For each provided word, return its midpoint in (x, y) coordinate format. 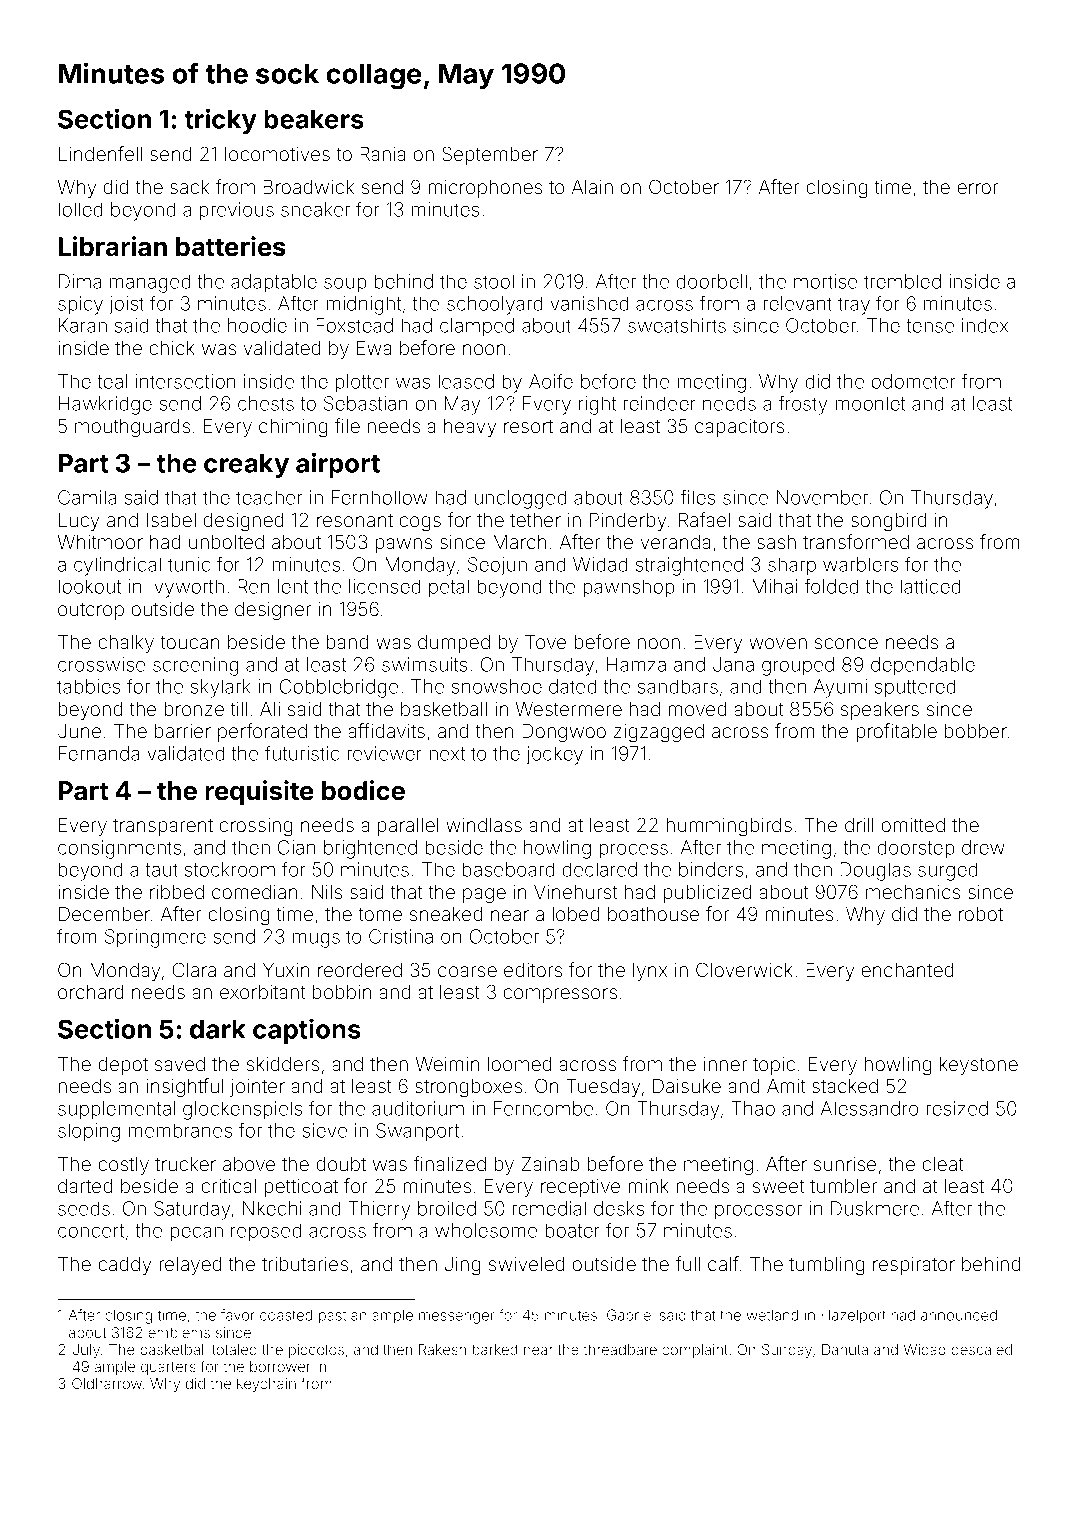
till (239, 709)
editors (533, 970)
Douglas (875, 871)
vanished (589, 303)
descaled (982, 1349)
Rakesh (442, 1349)
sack (189, 187)
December (104, 914)
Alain (592, 187)
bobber (976, 731)
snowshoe (497, 686)
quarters (168, 1368)
